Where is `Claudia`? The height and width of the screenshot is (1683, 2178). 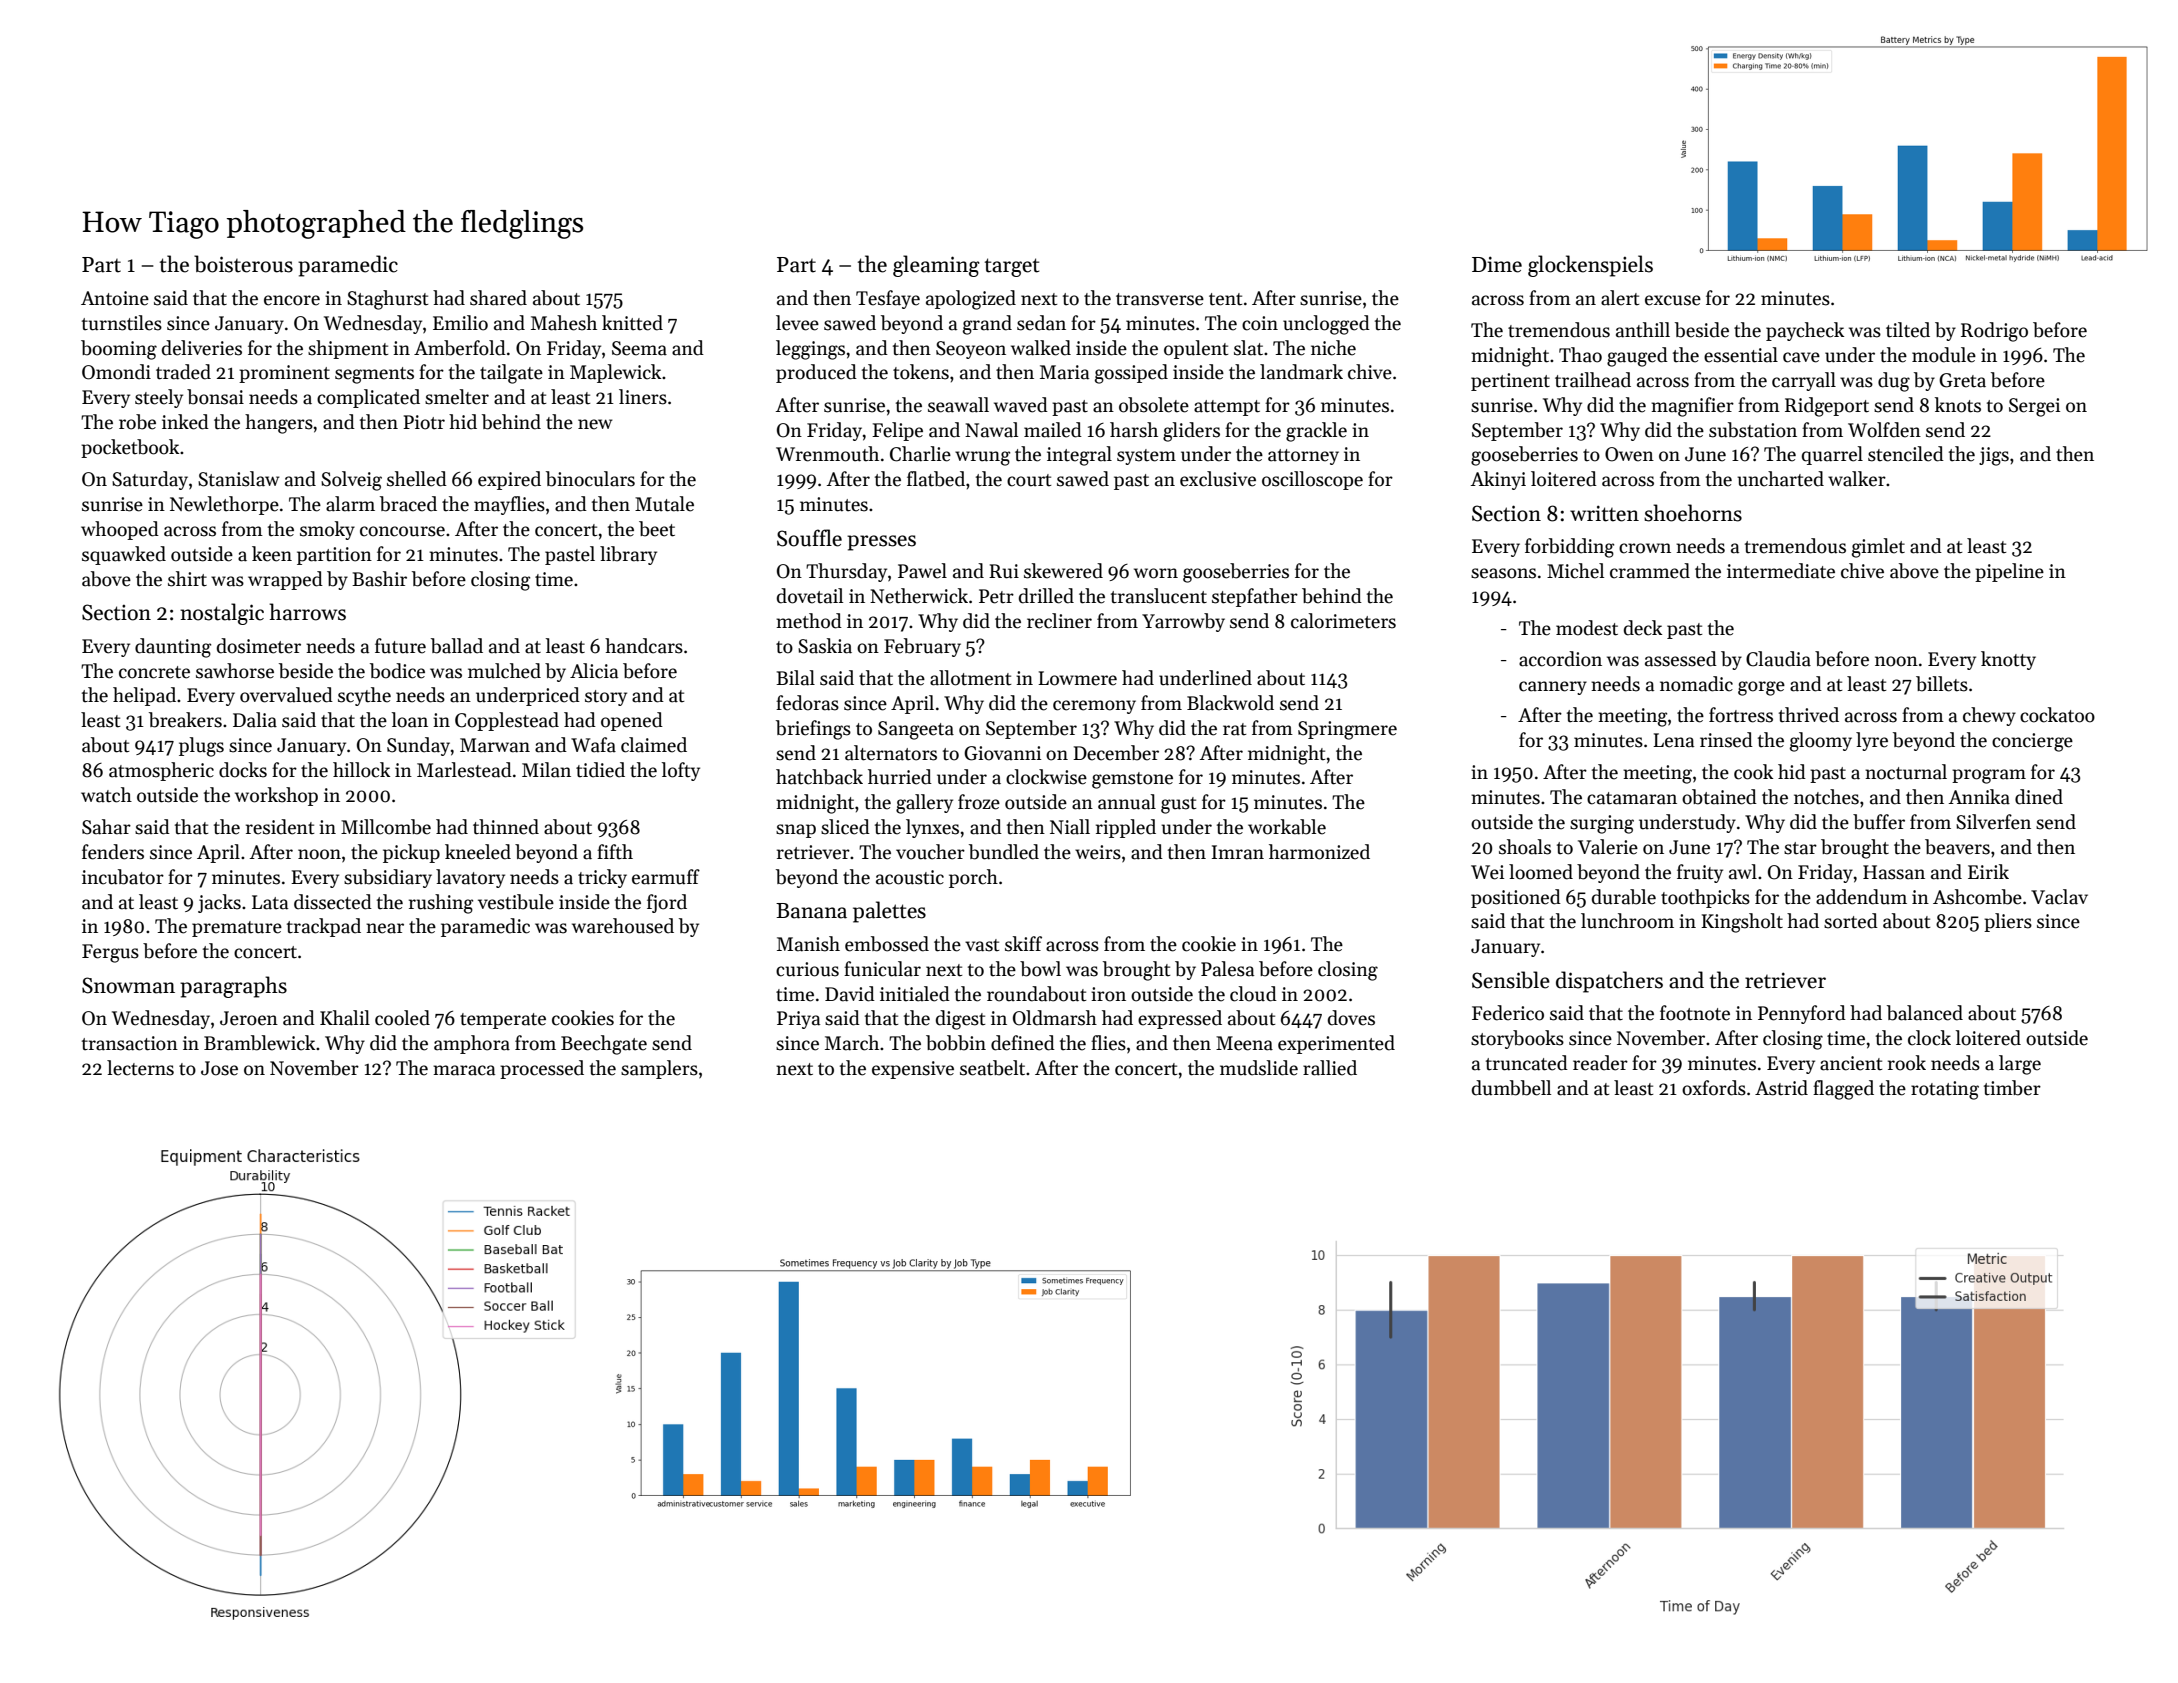
Claudia is located at coordinates (1778, 659).
